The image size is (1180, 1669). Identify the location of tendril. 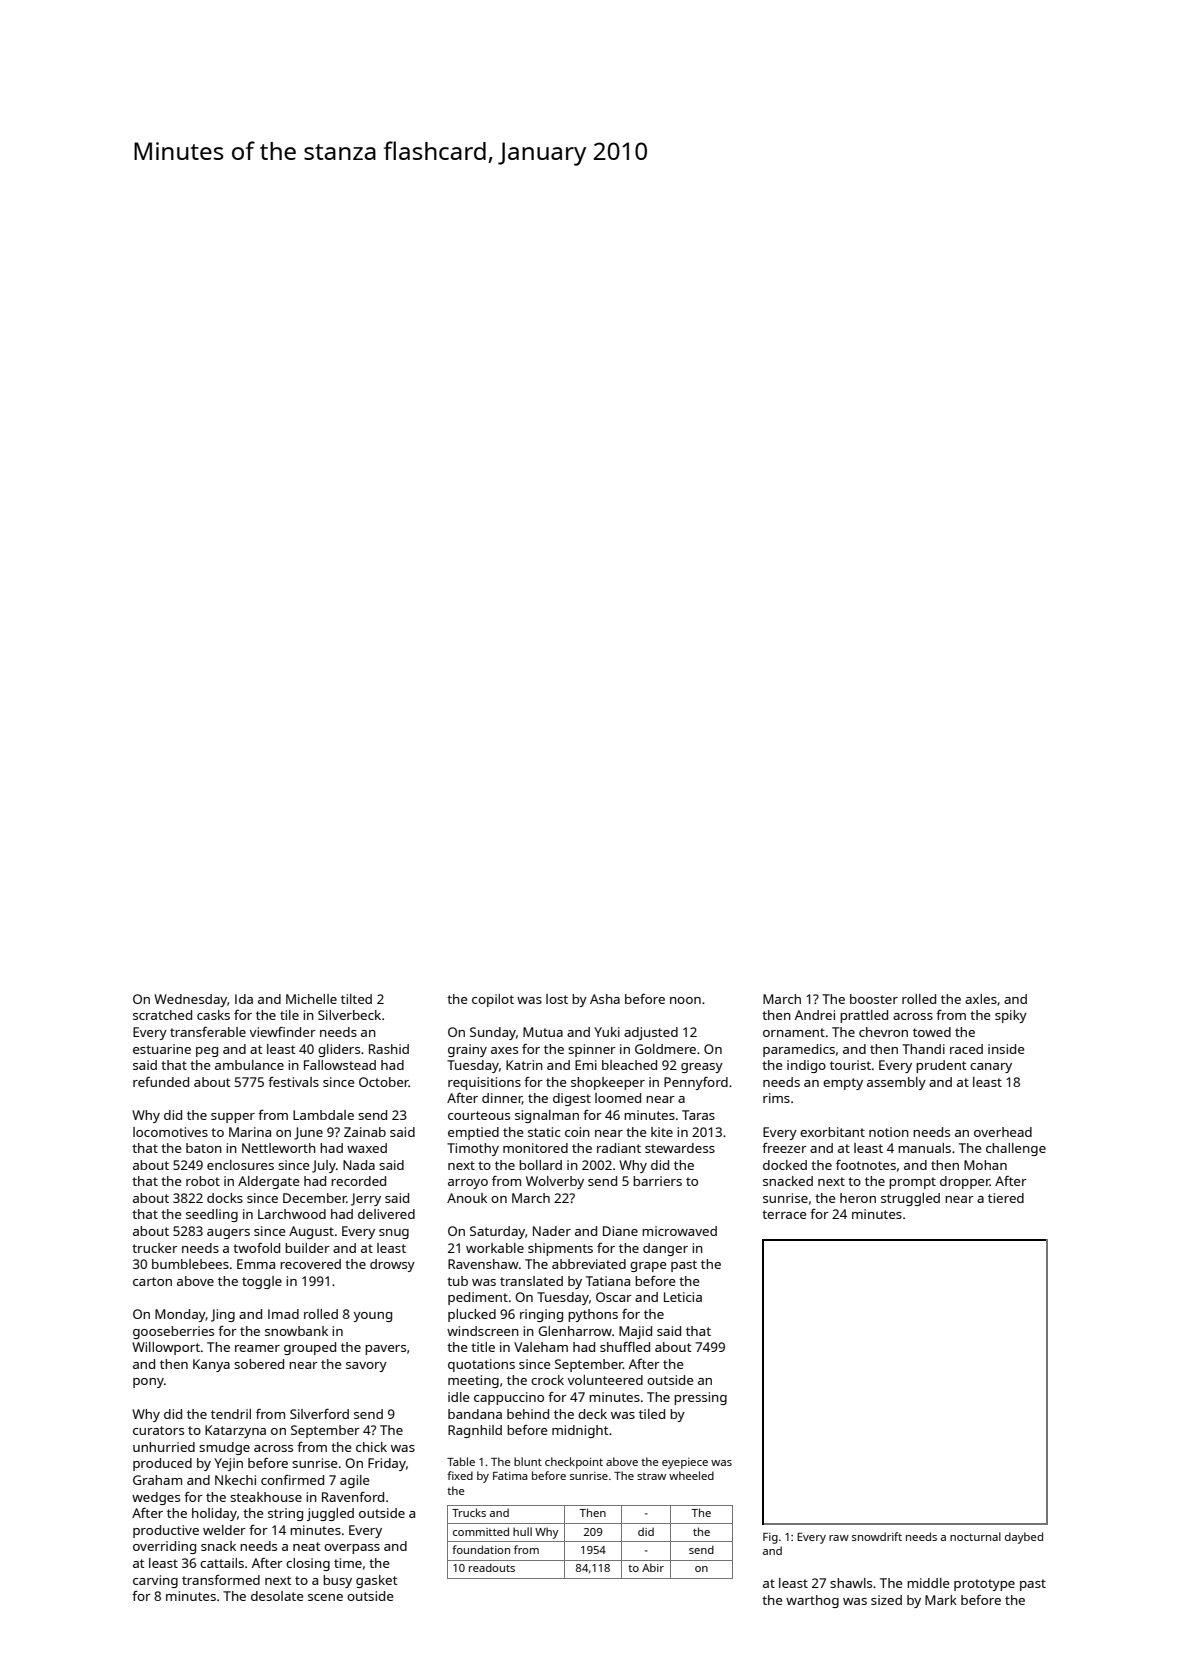
(231, 1414).
